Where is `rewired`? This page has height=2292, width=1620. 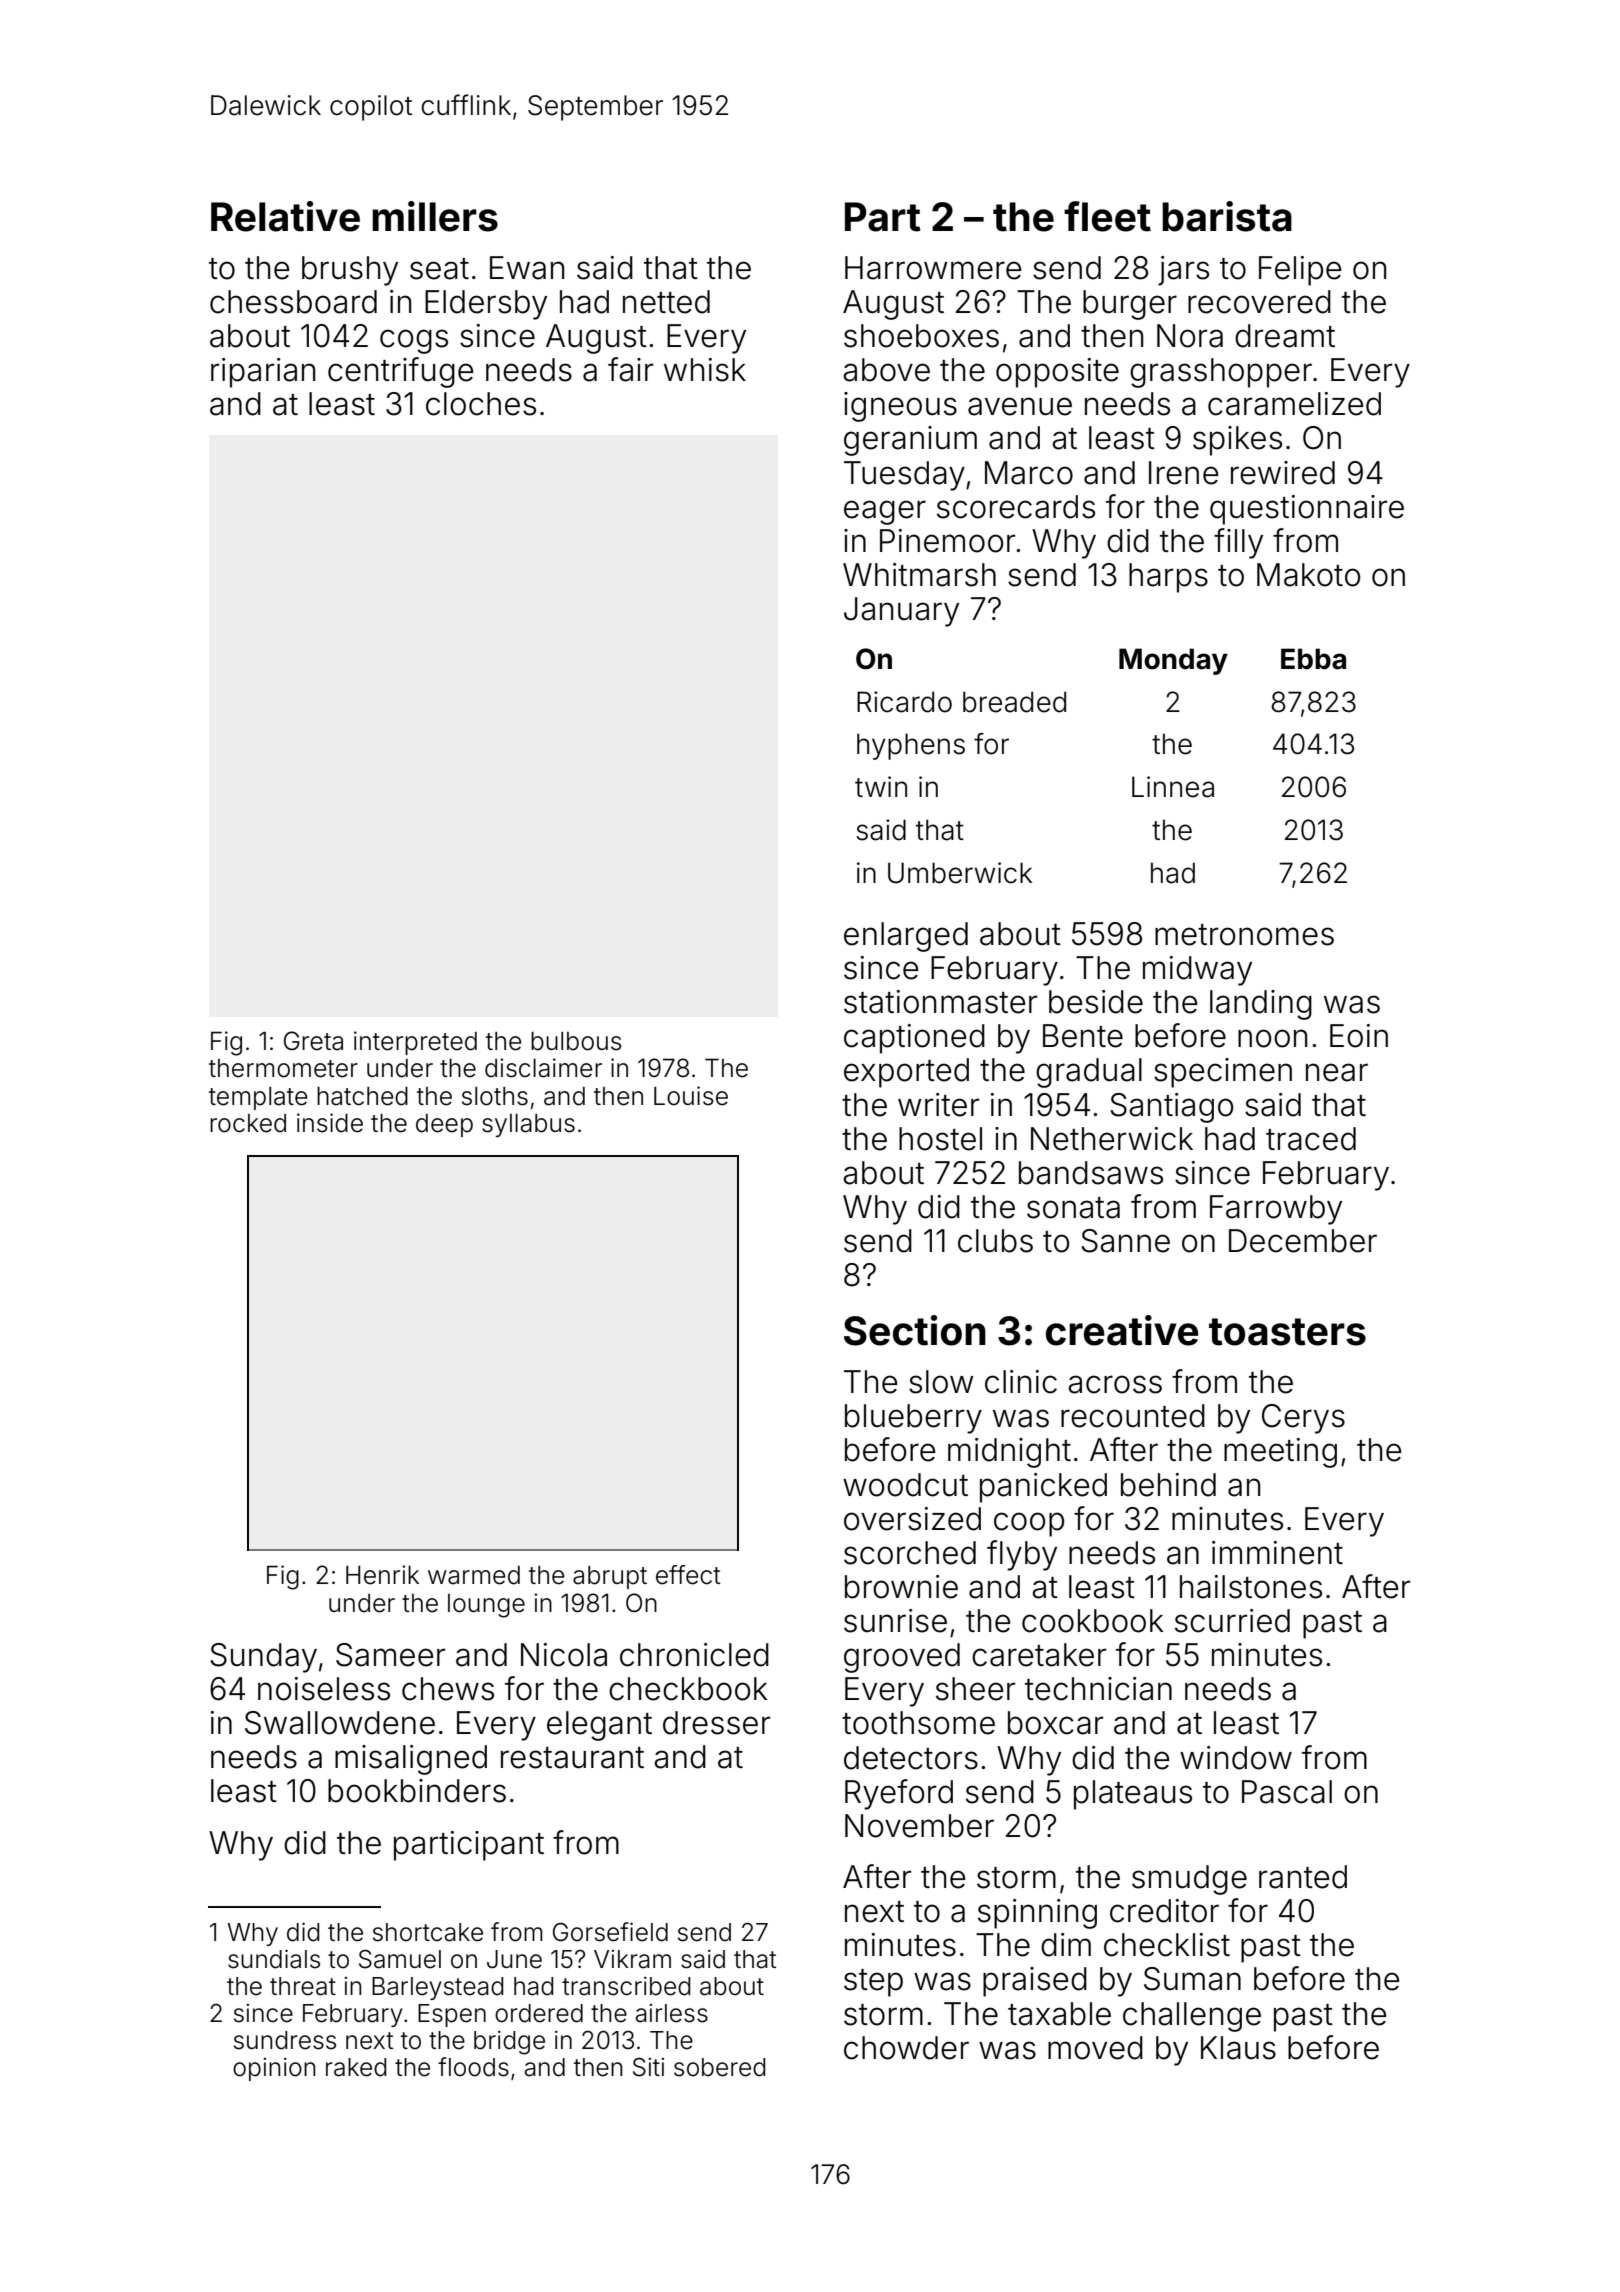
rewired is located at coordinates (1283, 473).
